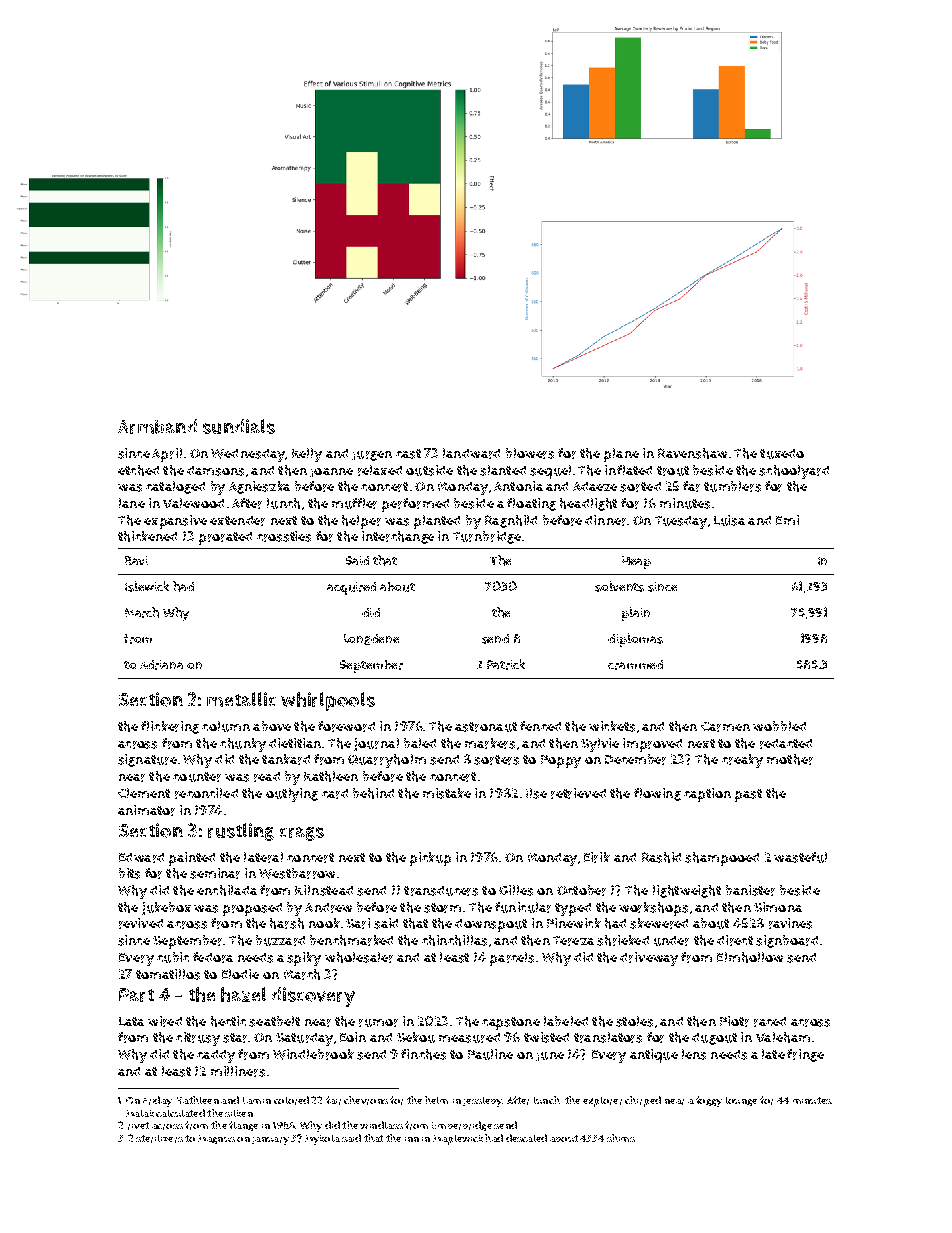  I want to click on shims, so click(621, 1138).
